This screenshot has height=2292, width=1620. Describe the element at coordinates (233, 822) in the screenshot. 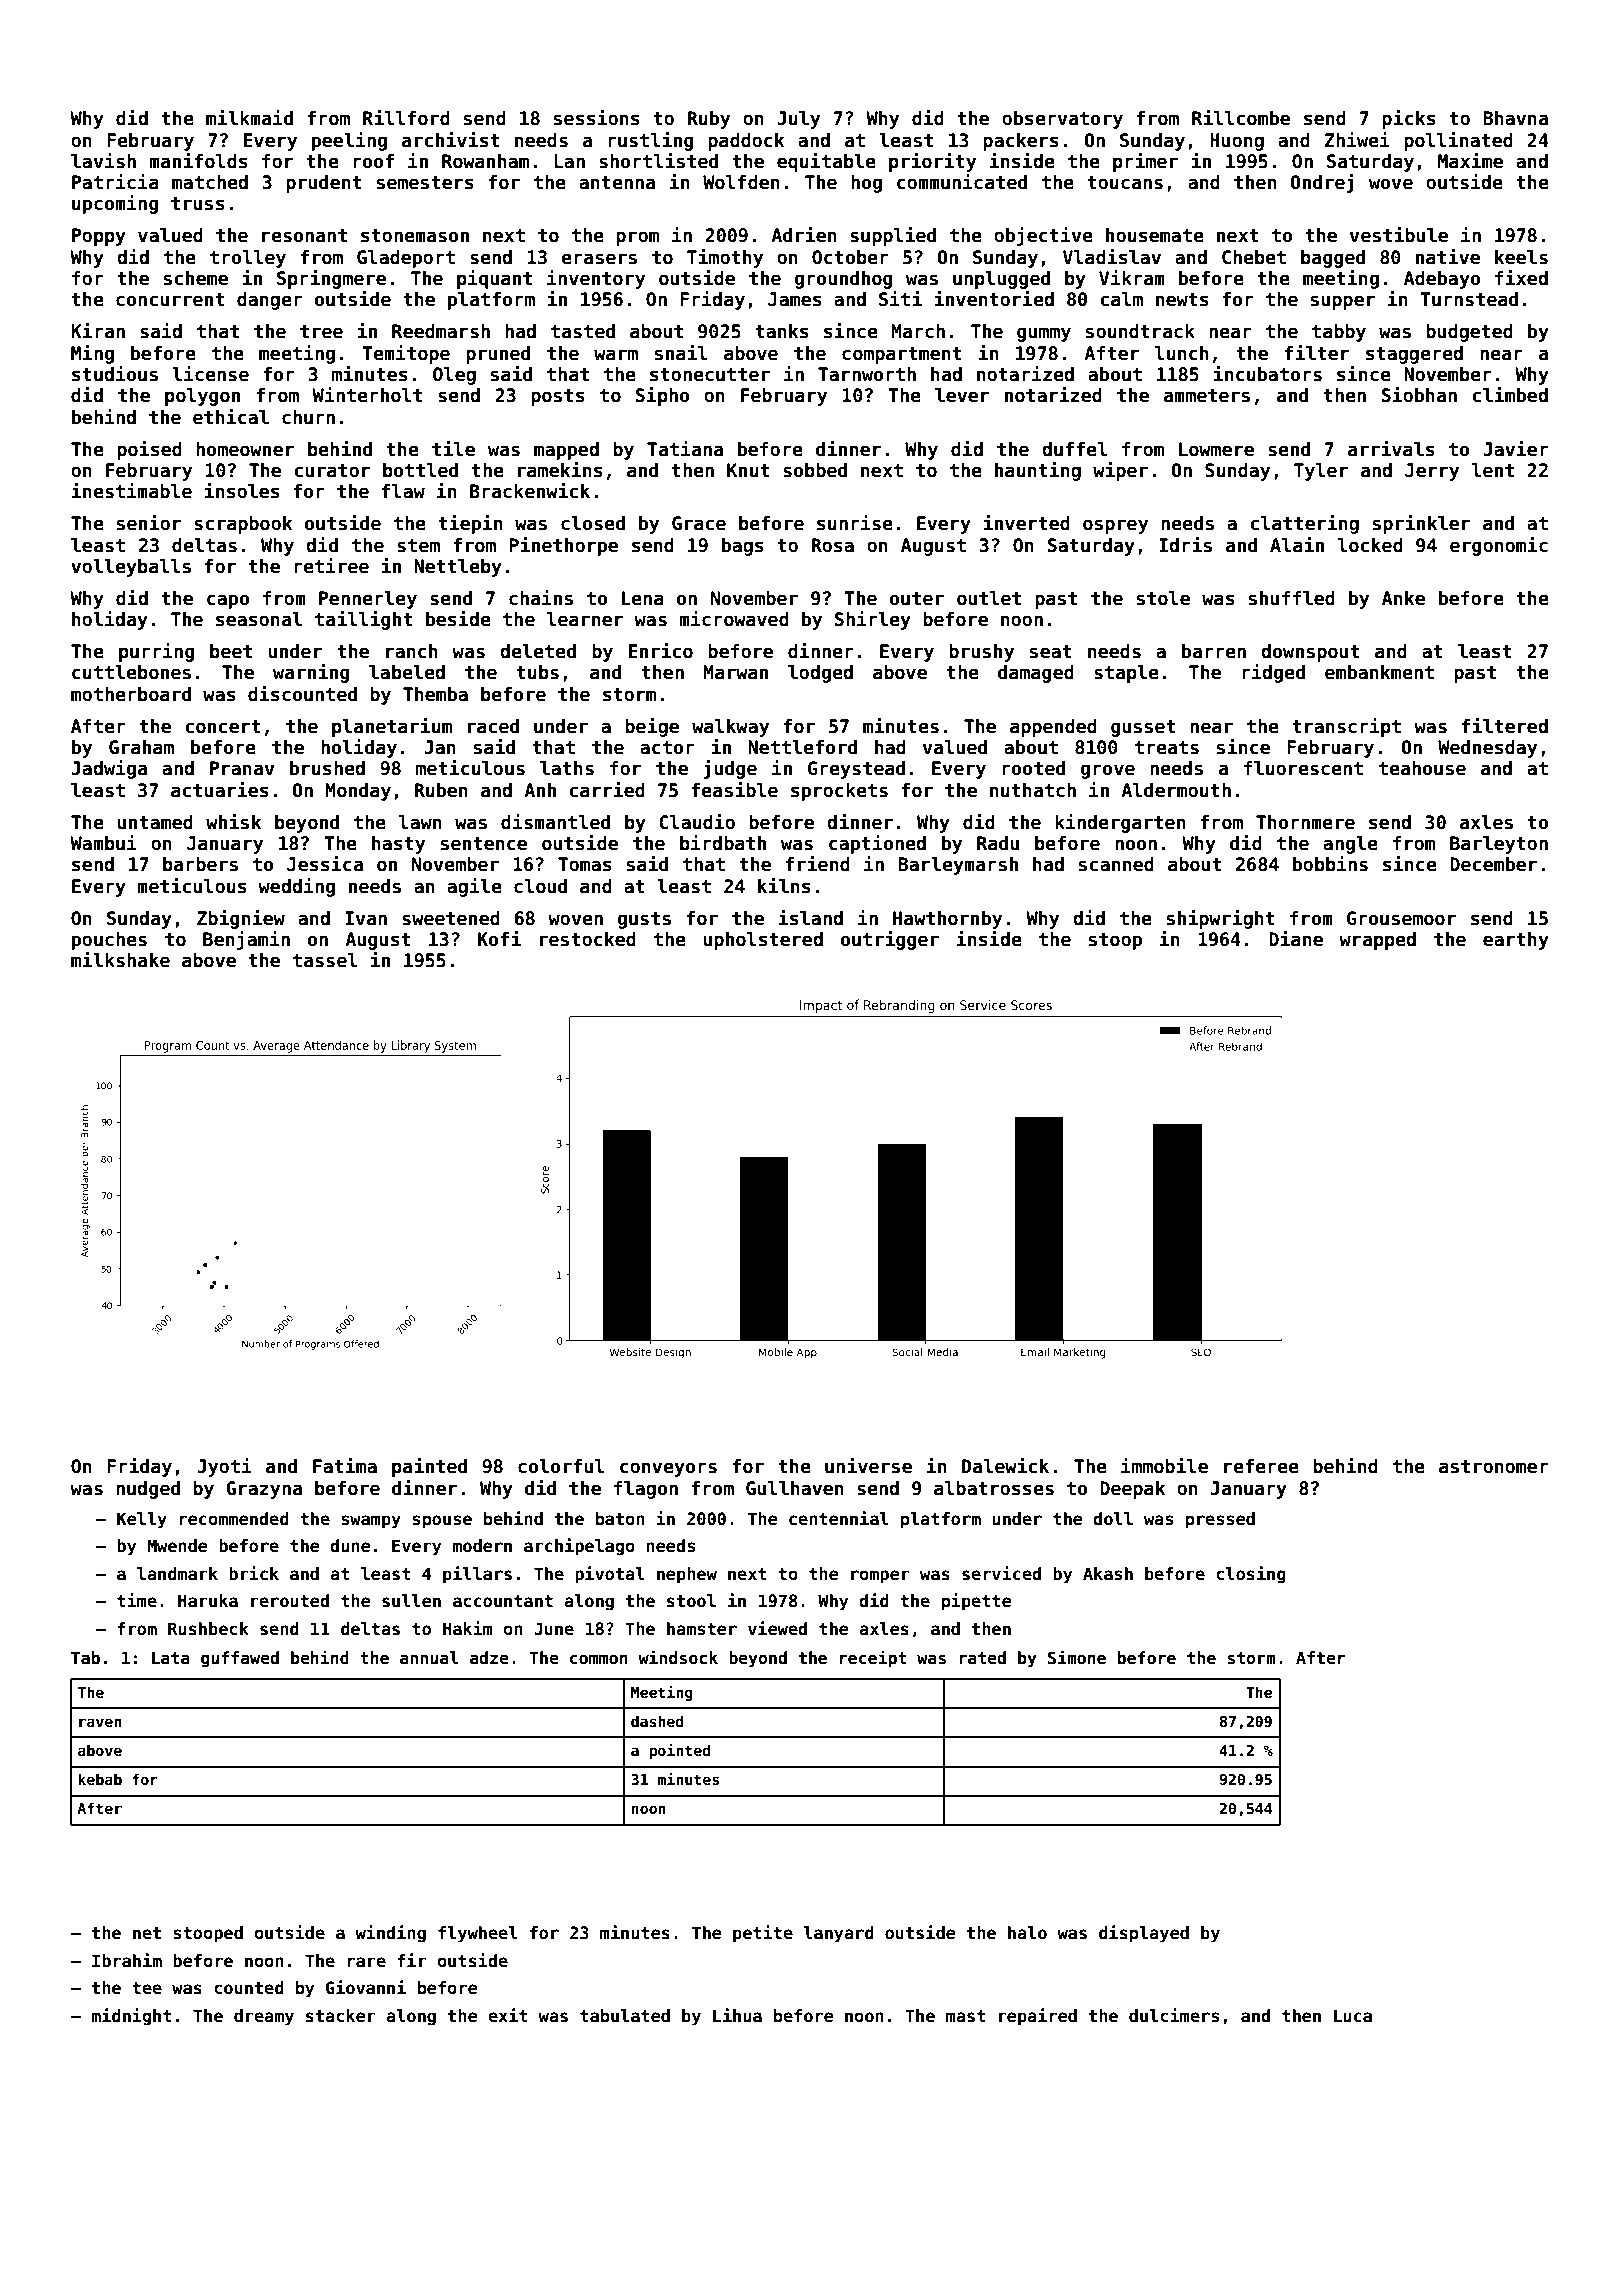

I see `whisk` at that location.
